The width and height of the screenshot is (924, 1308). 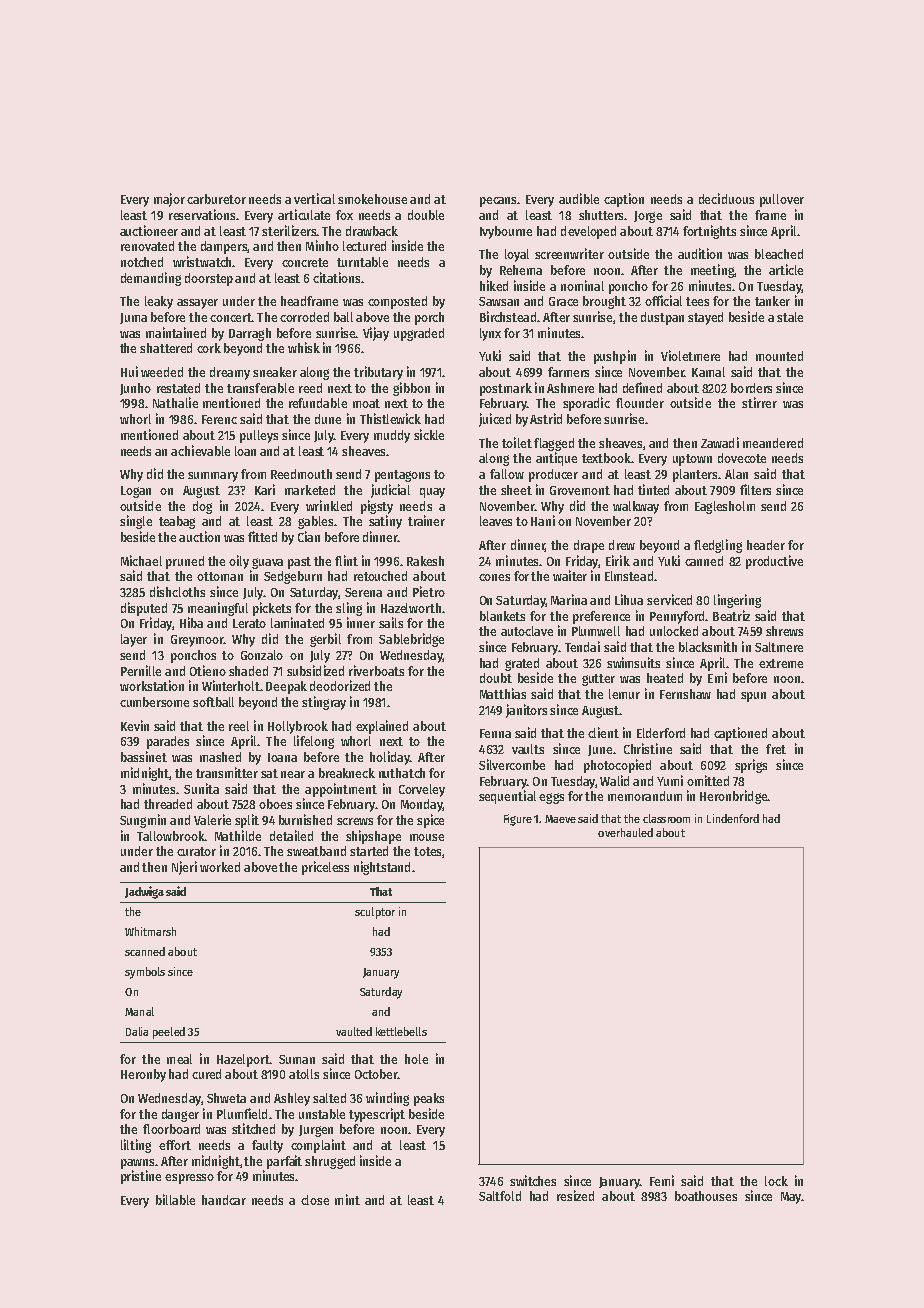 What do you see at coordinates (625, 832) in the screenshot?
I see `overhauled` at bounding box center [625, 832].
